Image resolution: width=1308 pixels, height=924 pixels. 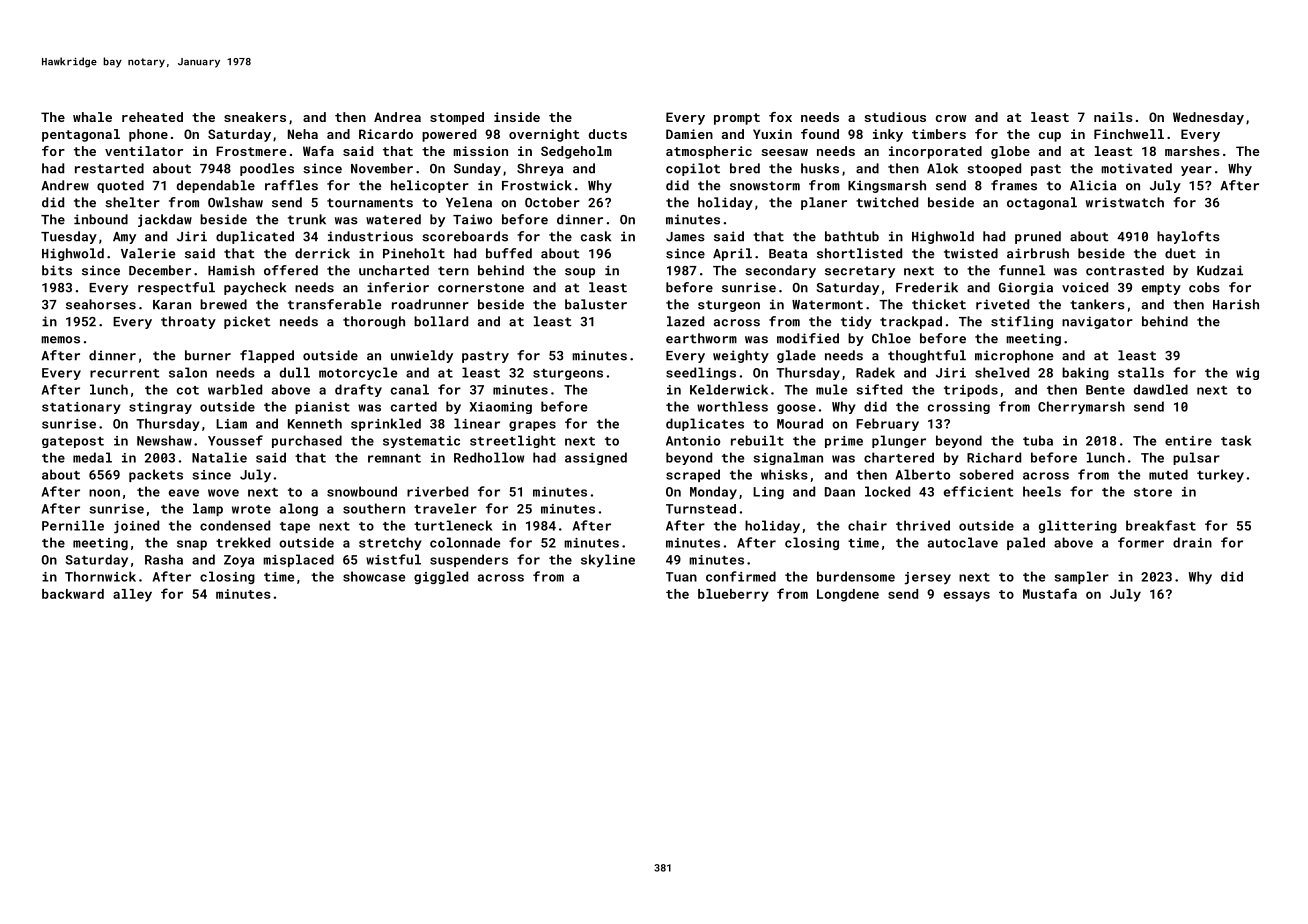 What do you see at coordinates (780, 117) in the page?
I see `fox` at bounding box center [780, 117].
